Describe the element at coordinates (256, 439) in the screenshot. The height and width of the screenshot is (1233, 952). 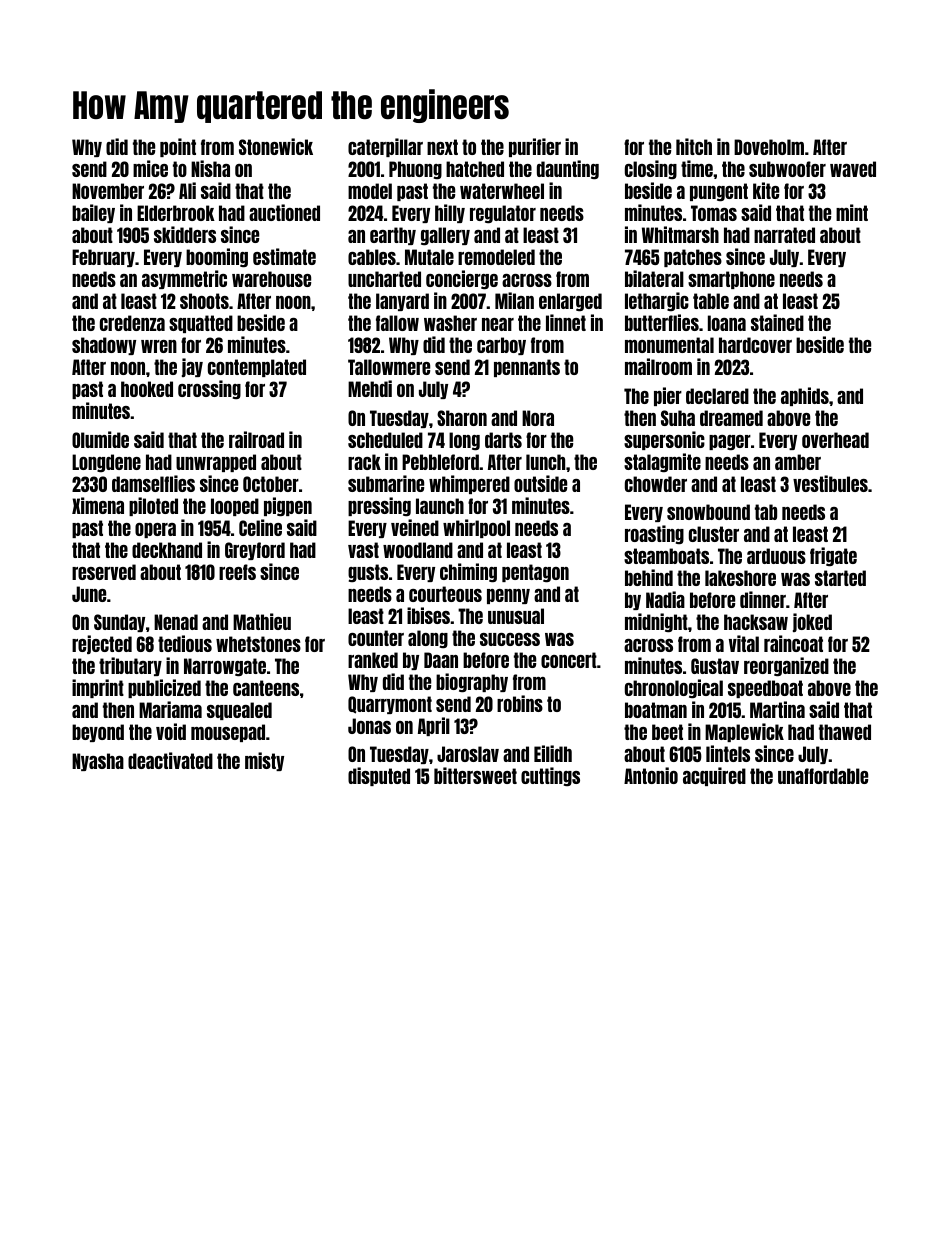
I see `railroad` at that location.
